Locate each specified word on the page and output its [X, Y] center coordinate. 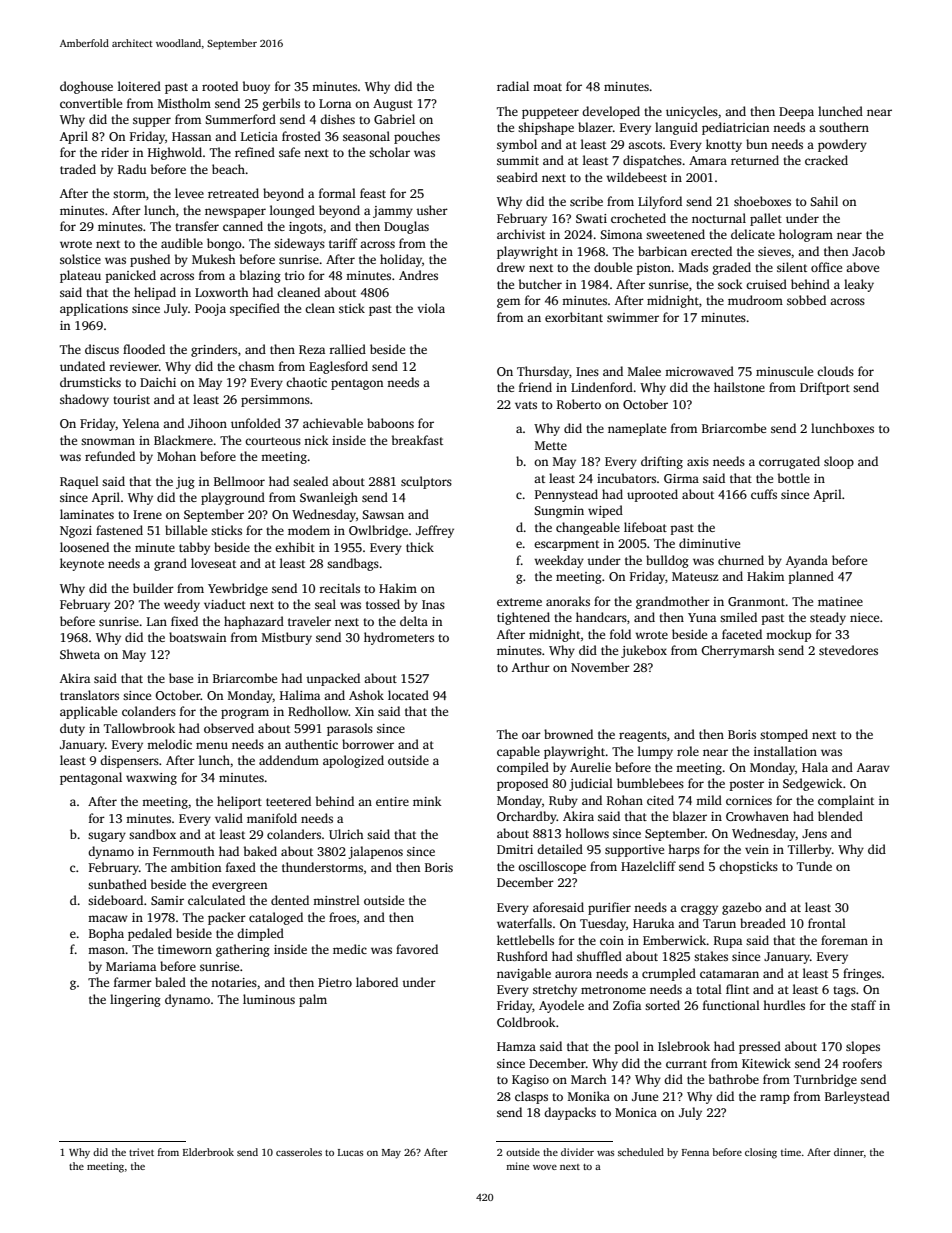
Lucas [350, 1152]
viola [431, 308]
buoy [256, 87]
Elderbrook [208, 1152]
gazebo [742, 908]
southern [844, 127]
